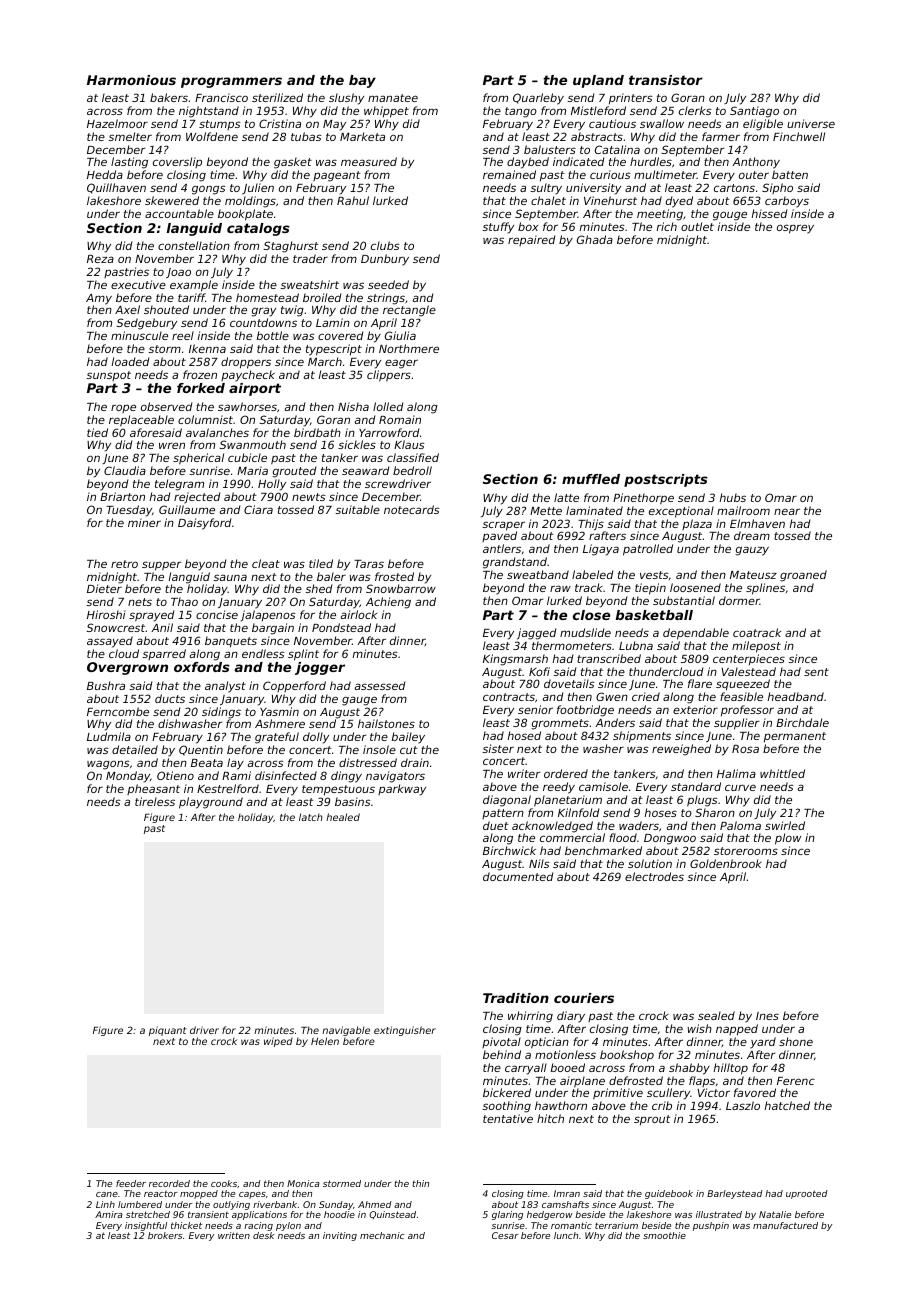 The image size is (924, 1308). I want to click on near, so click(787, 511).
